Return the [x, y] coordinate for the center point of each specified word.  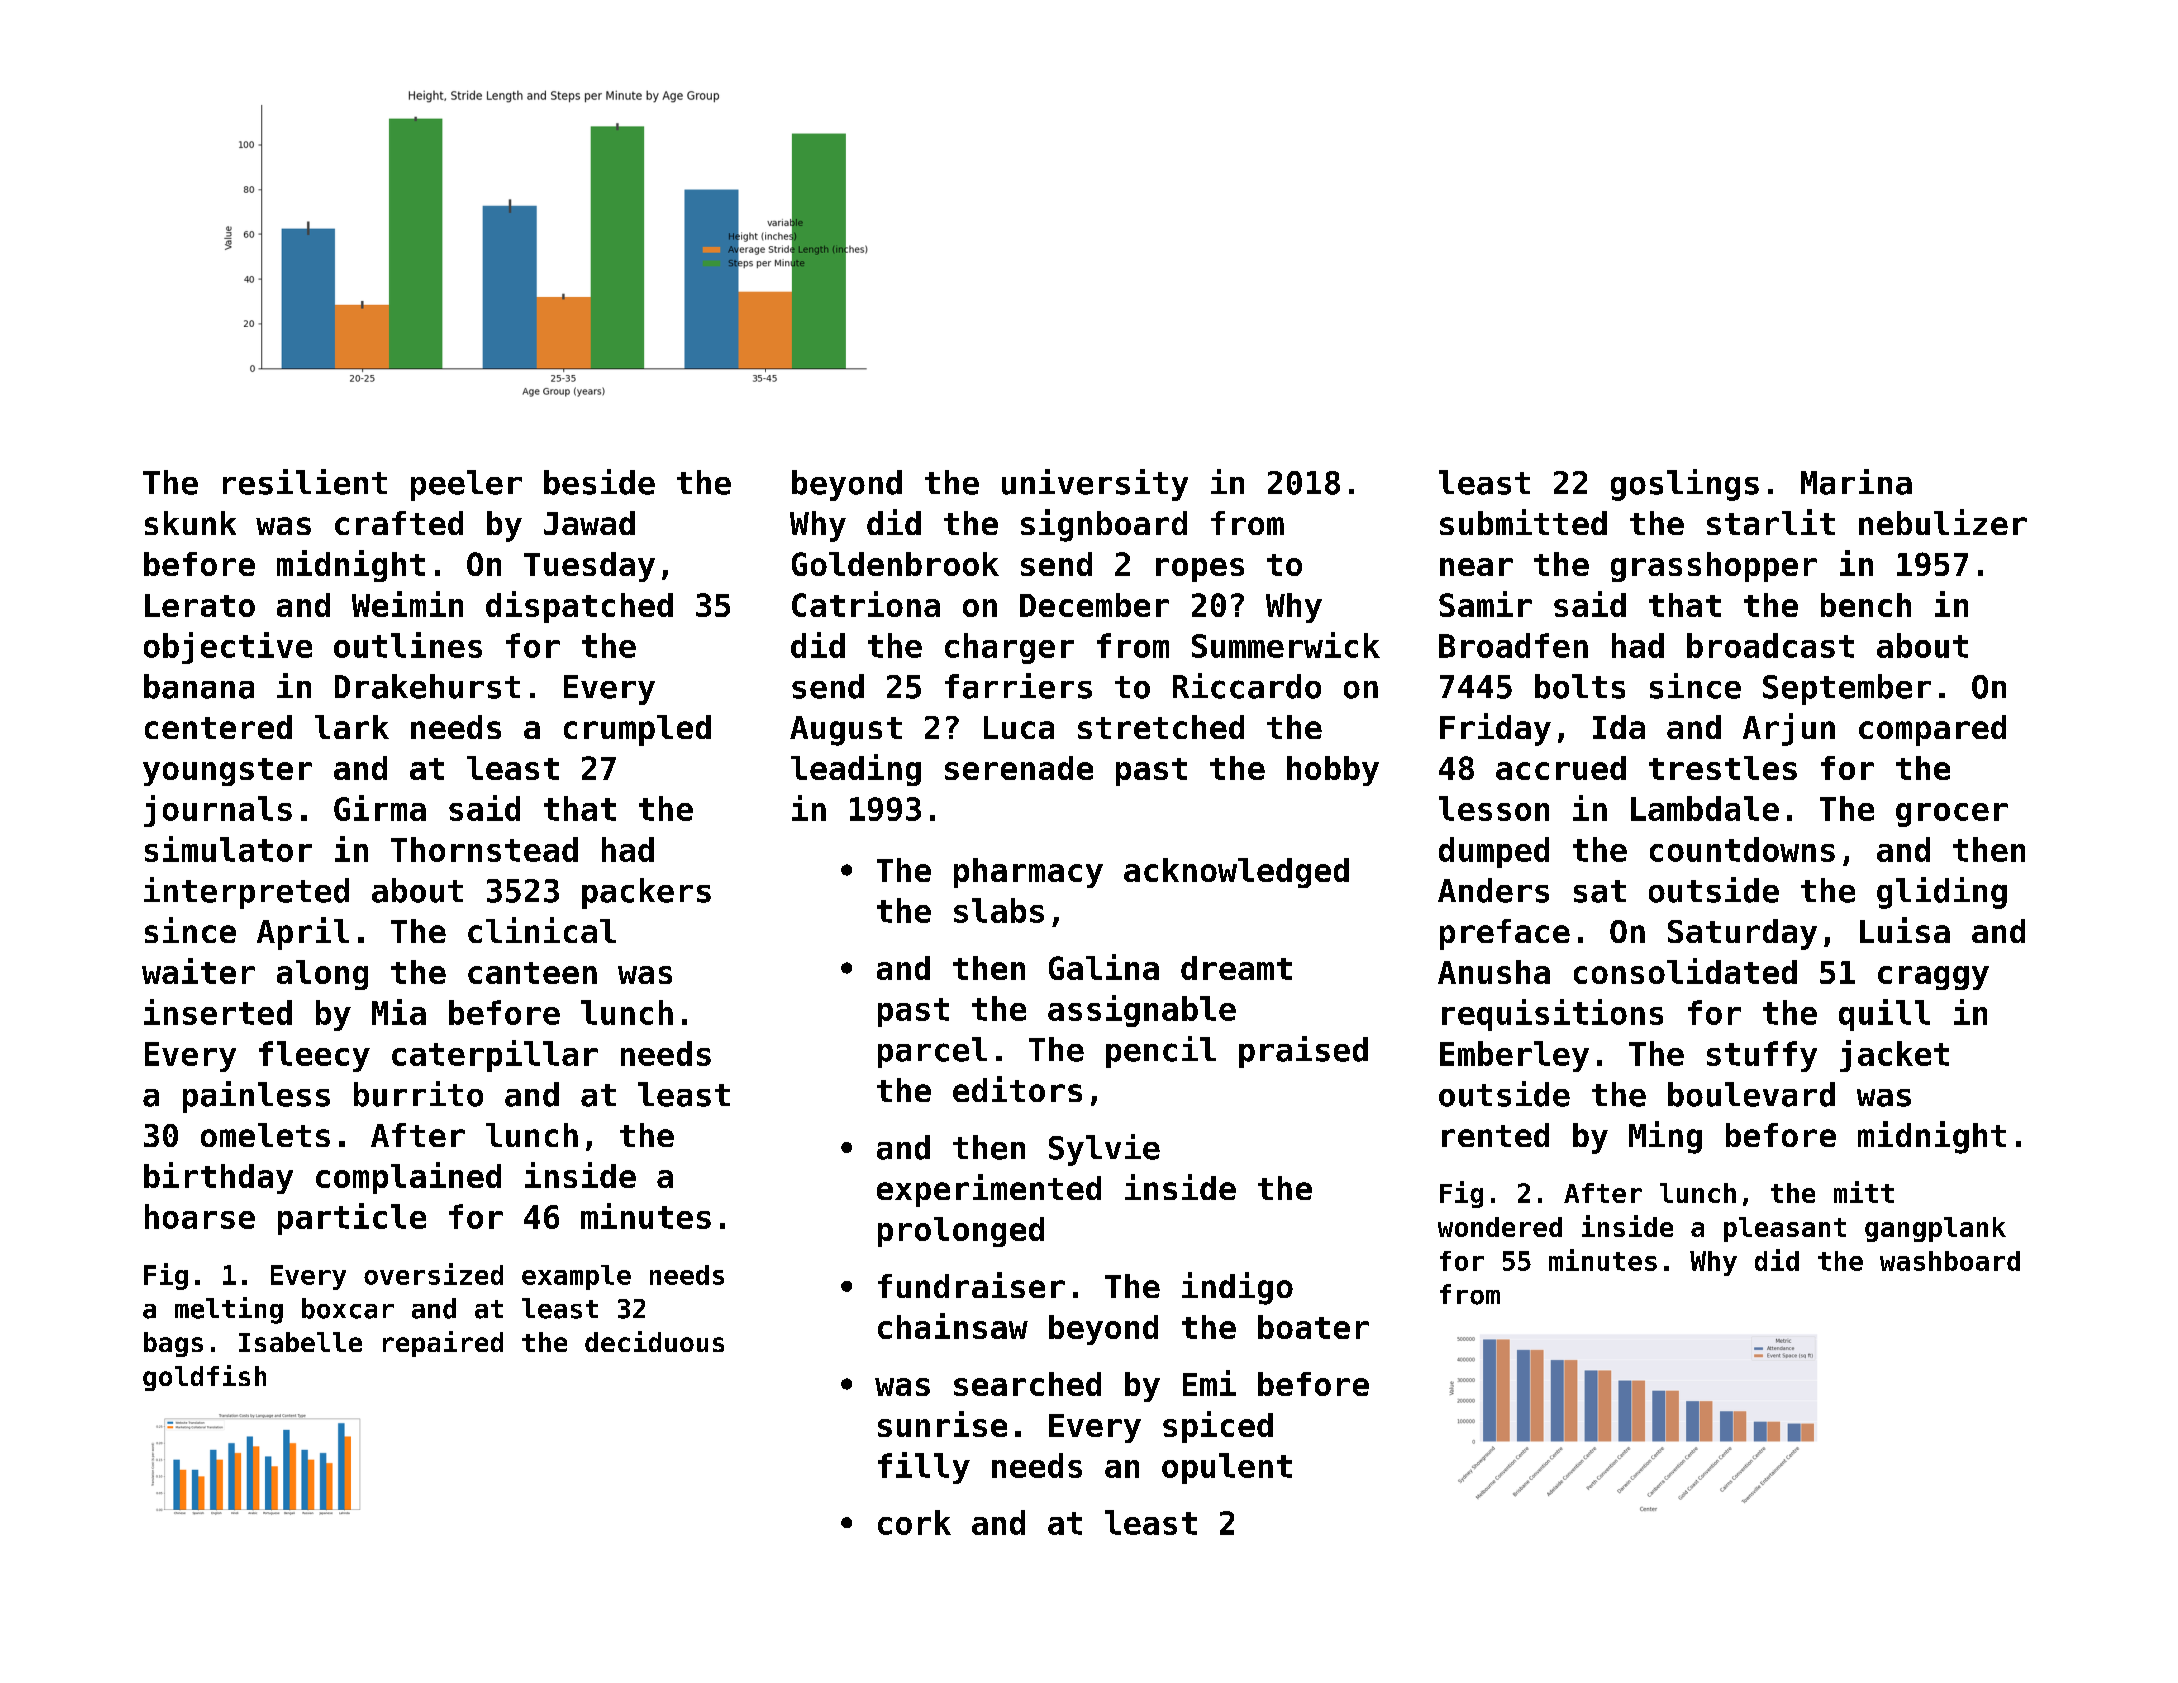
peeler [466, 485]
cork [914, 1522]
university [1095, 485]
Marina [1856, 482]
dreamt [1236, 968]
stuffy [1762, 1056]
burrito [418, 1094]
